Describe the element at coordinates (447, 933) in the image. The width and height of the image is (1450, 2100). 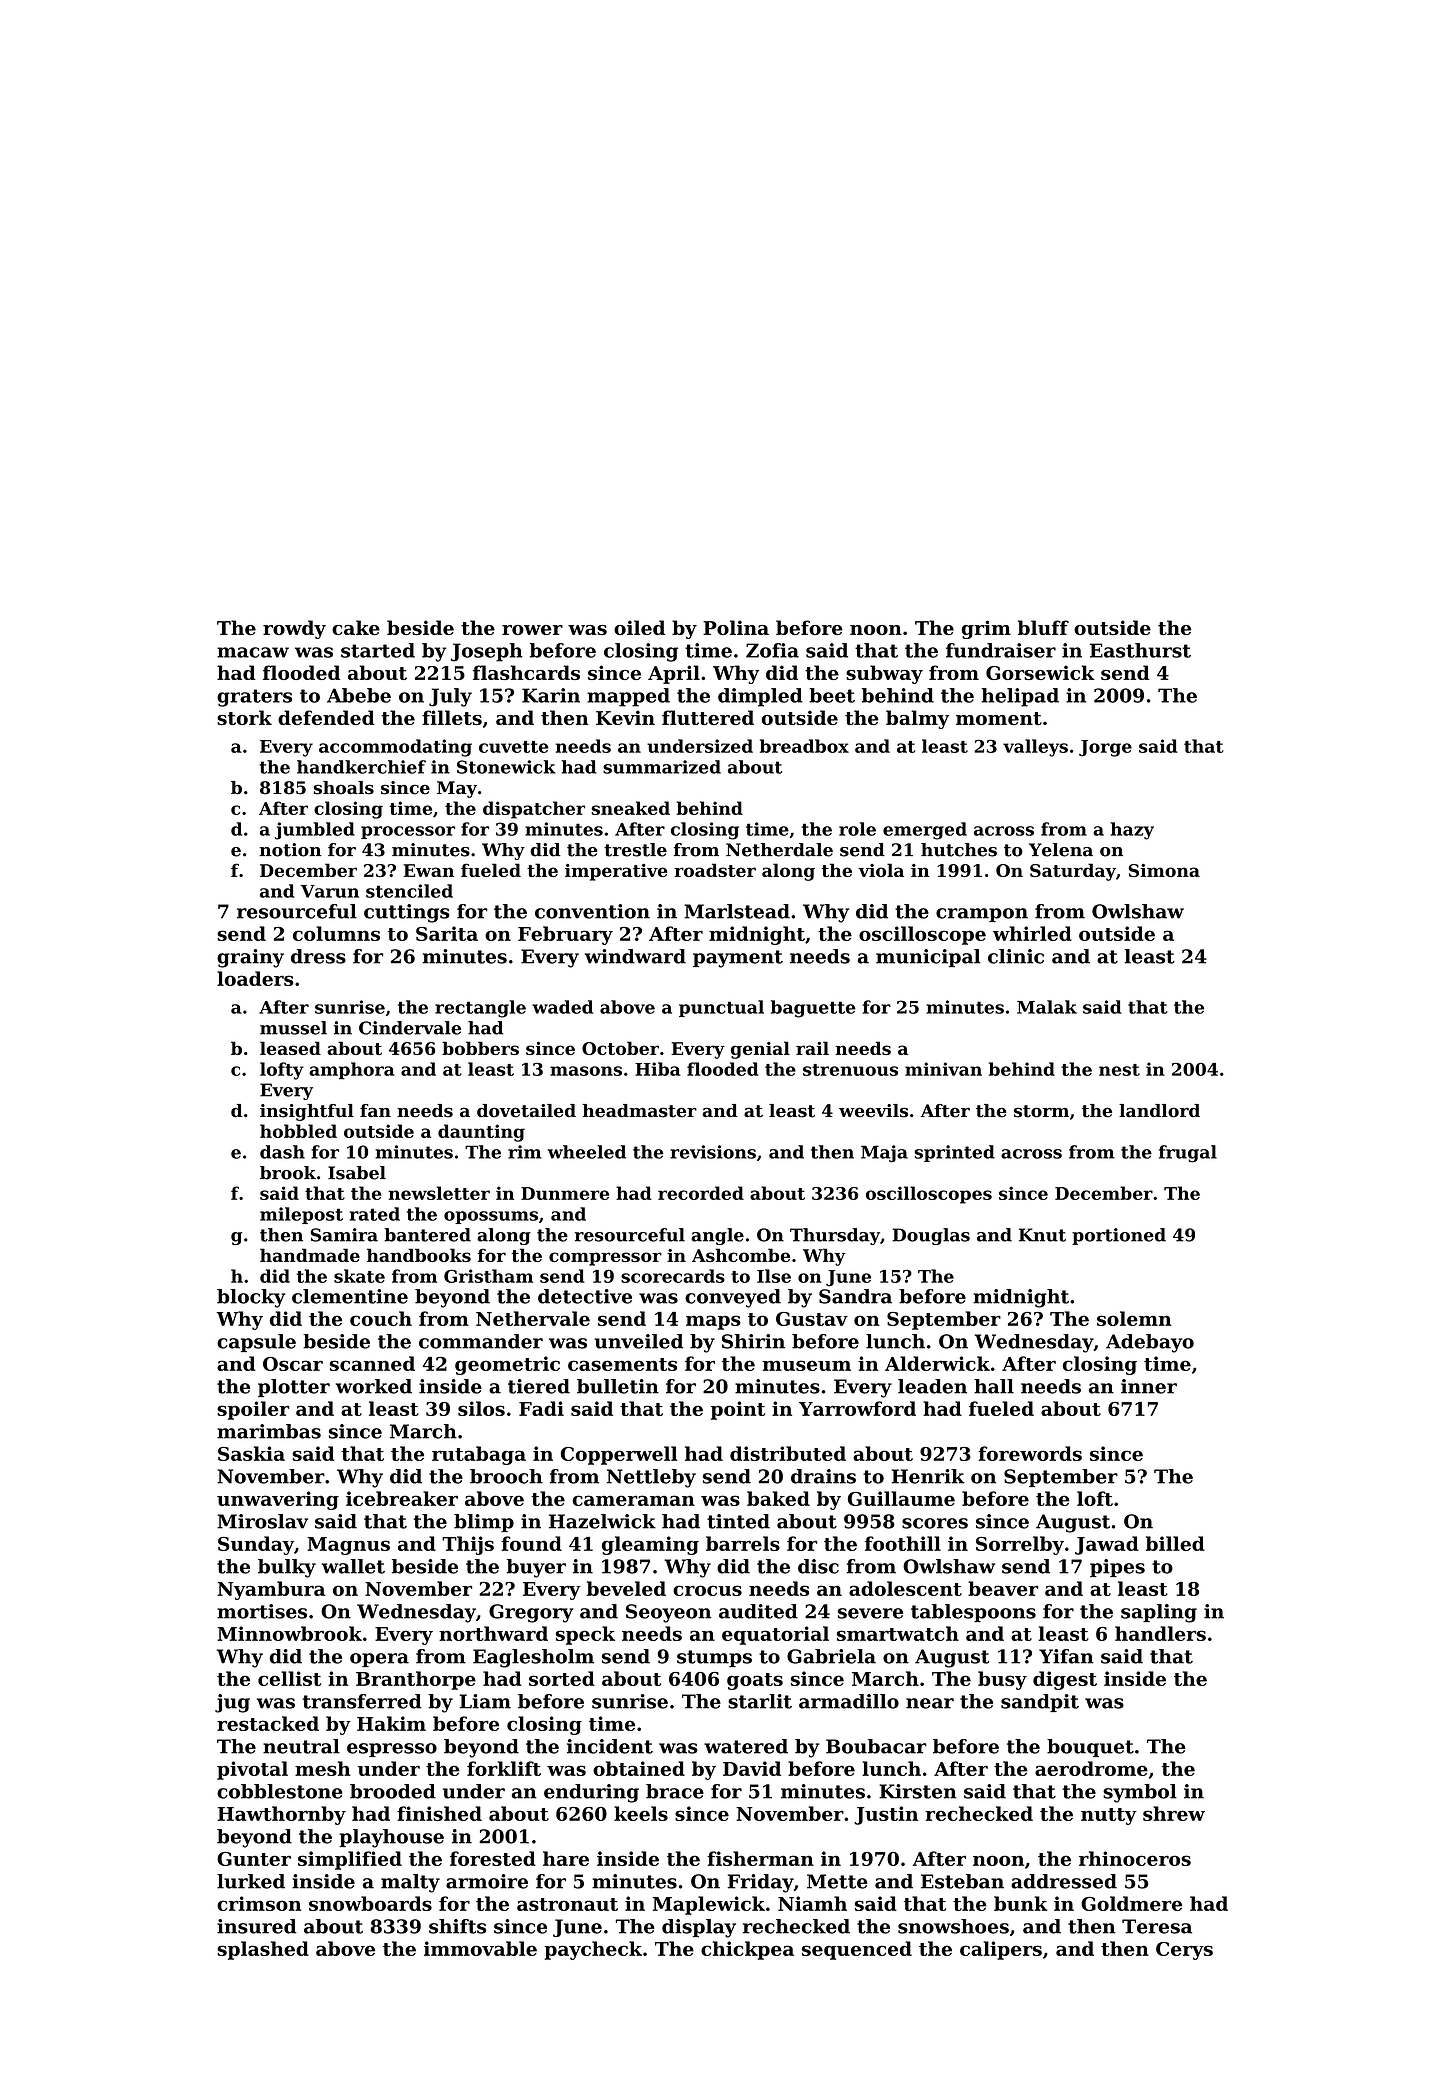
I see `Sarita` at that location.
